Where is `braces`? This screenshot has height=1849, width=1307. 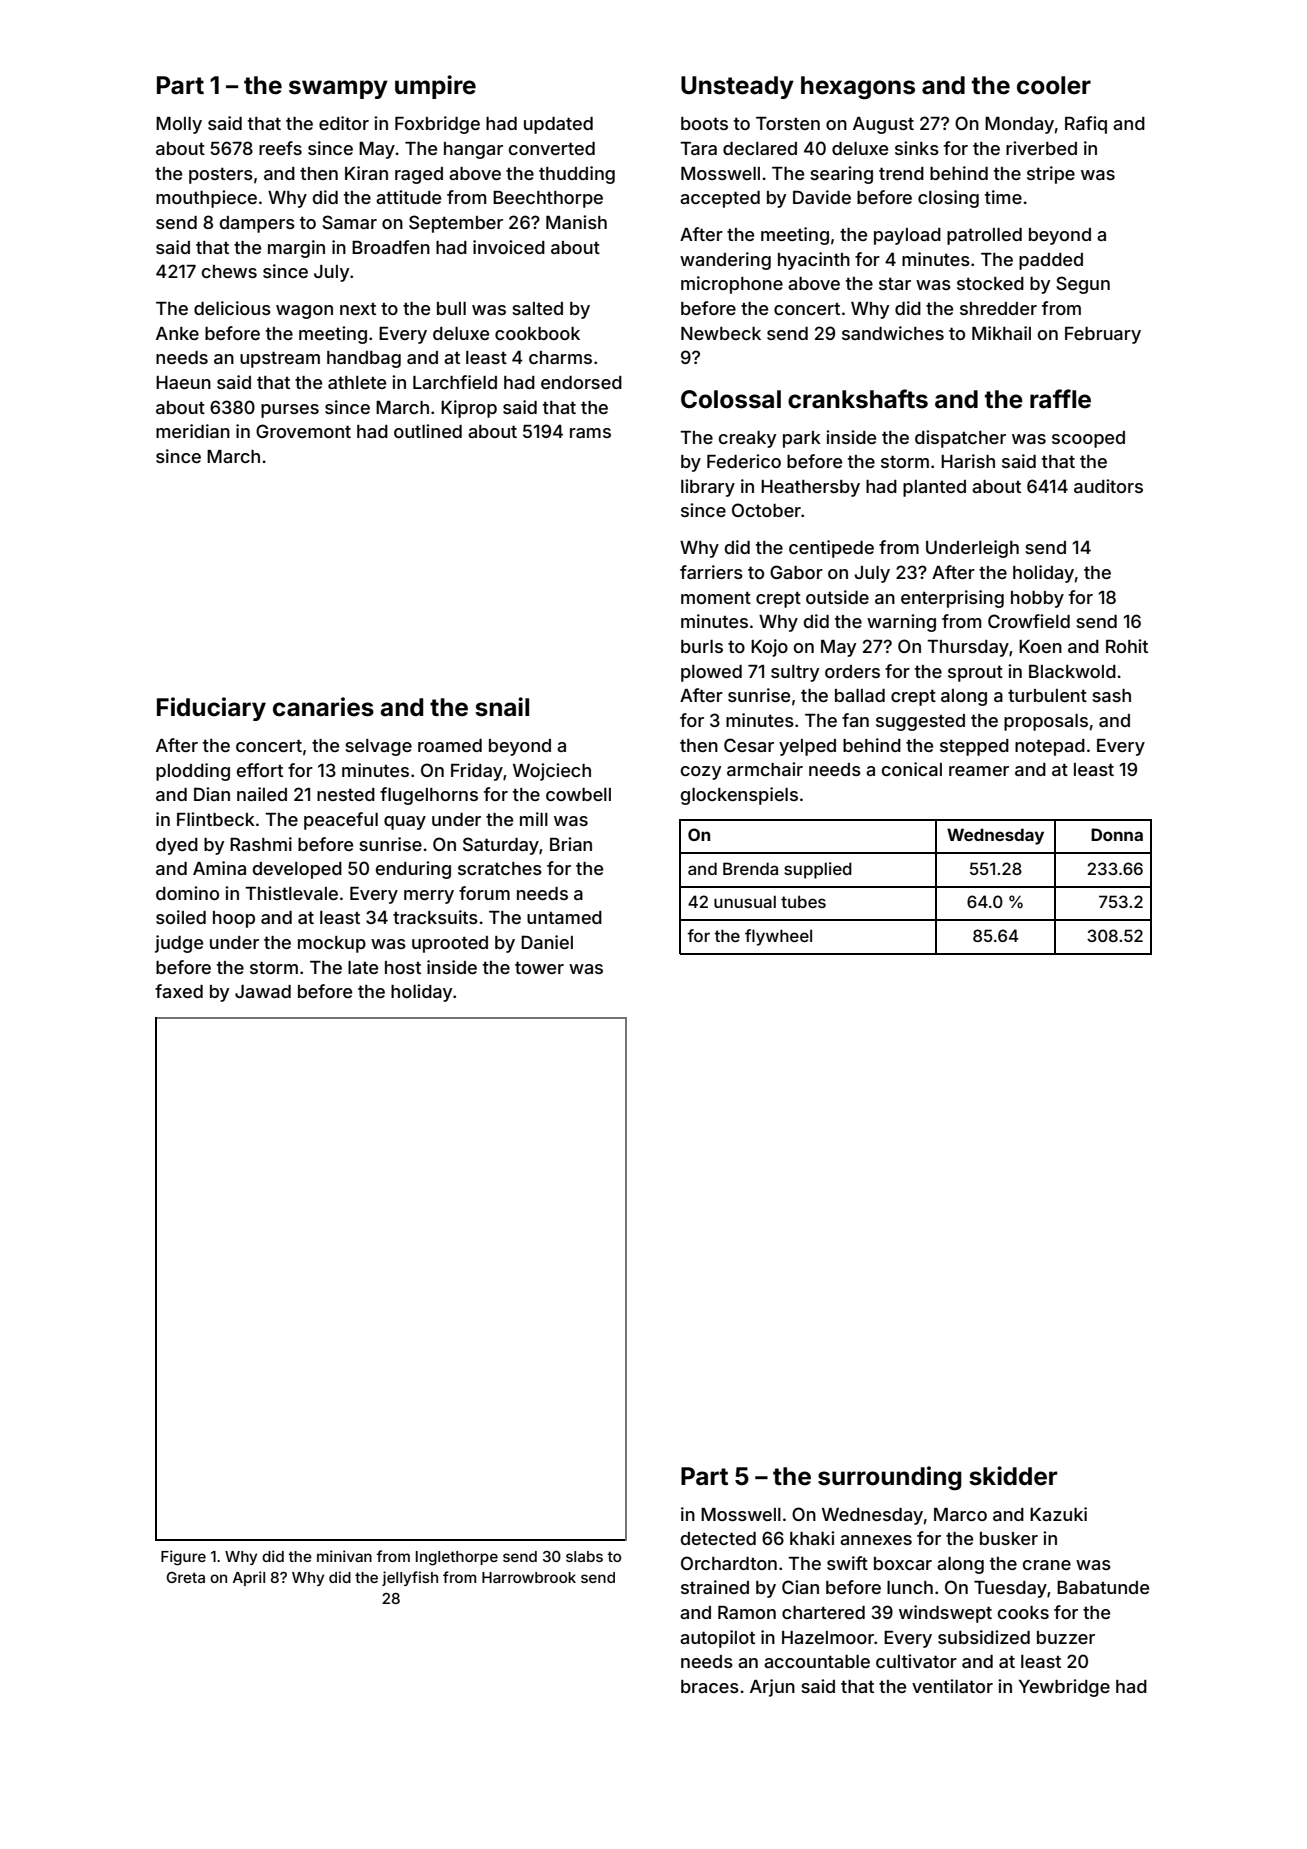 braces is located at coordinates (710, 1686).
